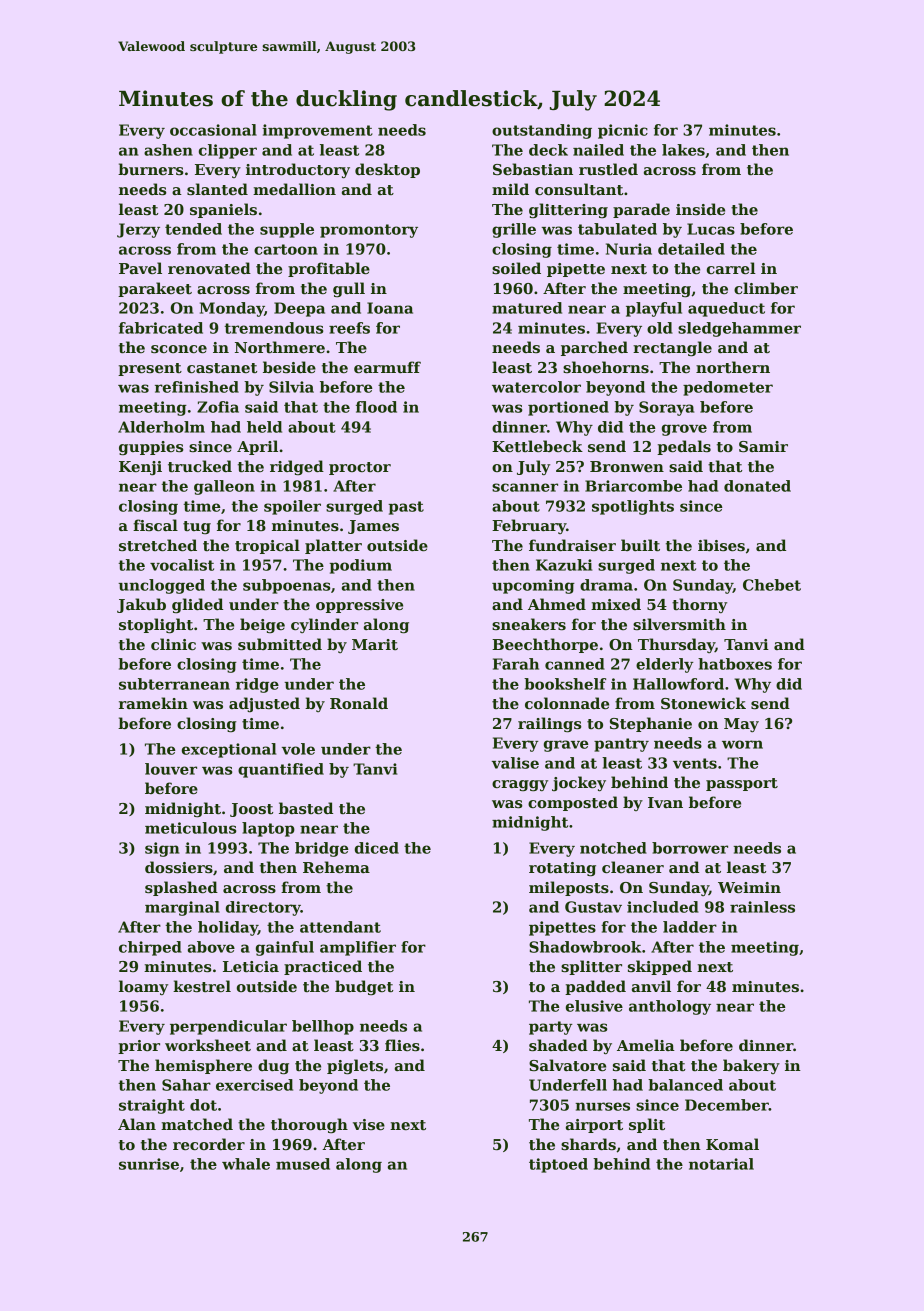  Describe the element at coordinates (217, 189) in the document. I see `slanted` at that location.
